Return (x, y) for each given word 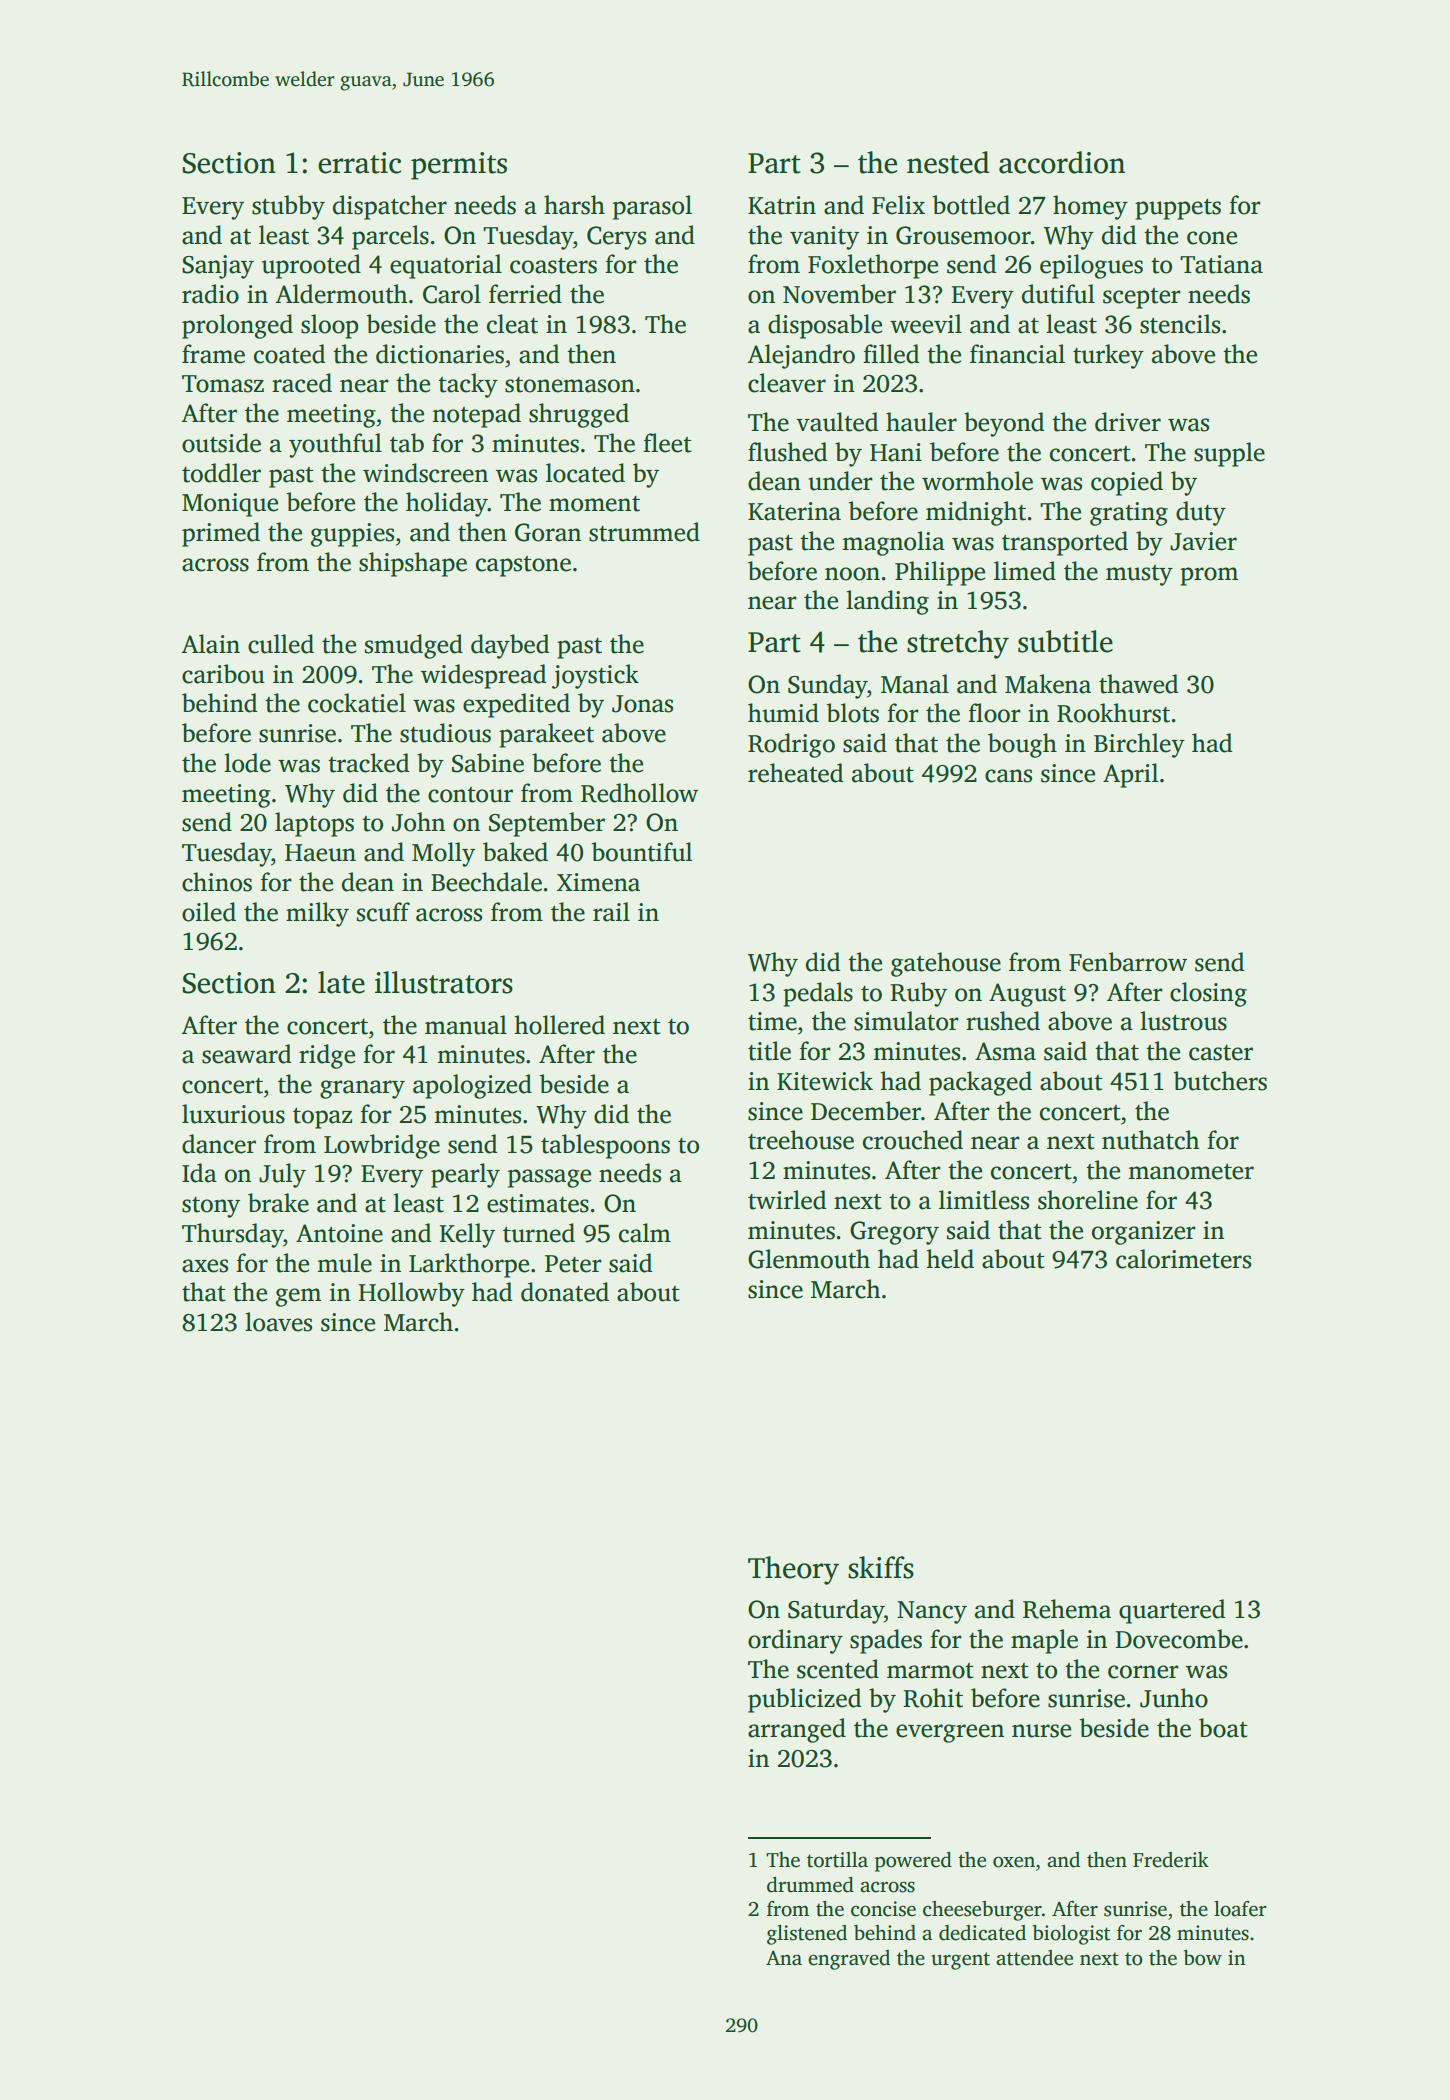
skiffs (881, 1567)
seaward (247, 1054)
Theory (793, 1570)
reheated (796, 773)
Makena (1048, 684)
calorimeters (1183, 1259)
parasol (652, 207)
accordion (1062, 162)
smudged (414, 646)
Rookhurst (1113, 713)
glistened (807, 1935)
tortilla (837, 1860)
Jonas (642, 704)
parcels (390, 237)
